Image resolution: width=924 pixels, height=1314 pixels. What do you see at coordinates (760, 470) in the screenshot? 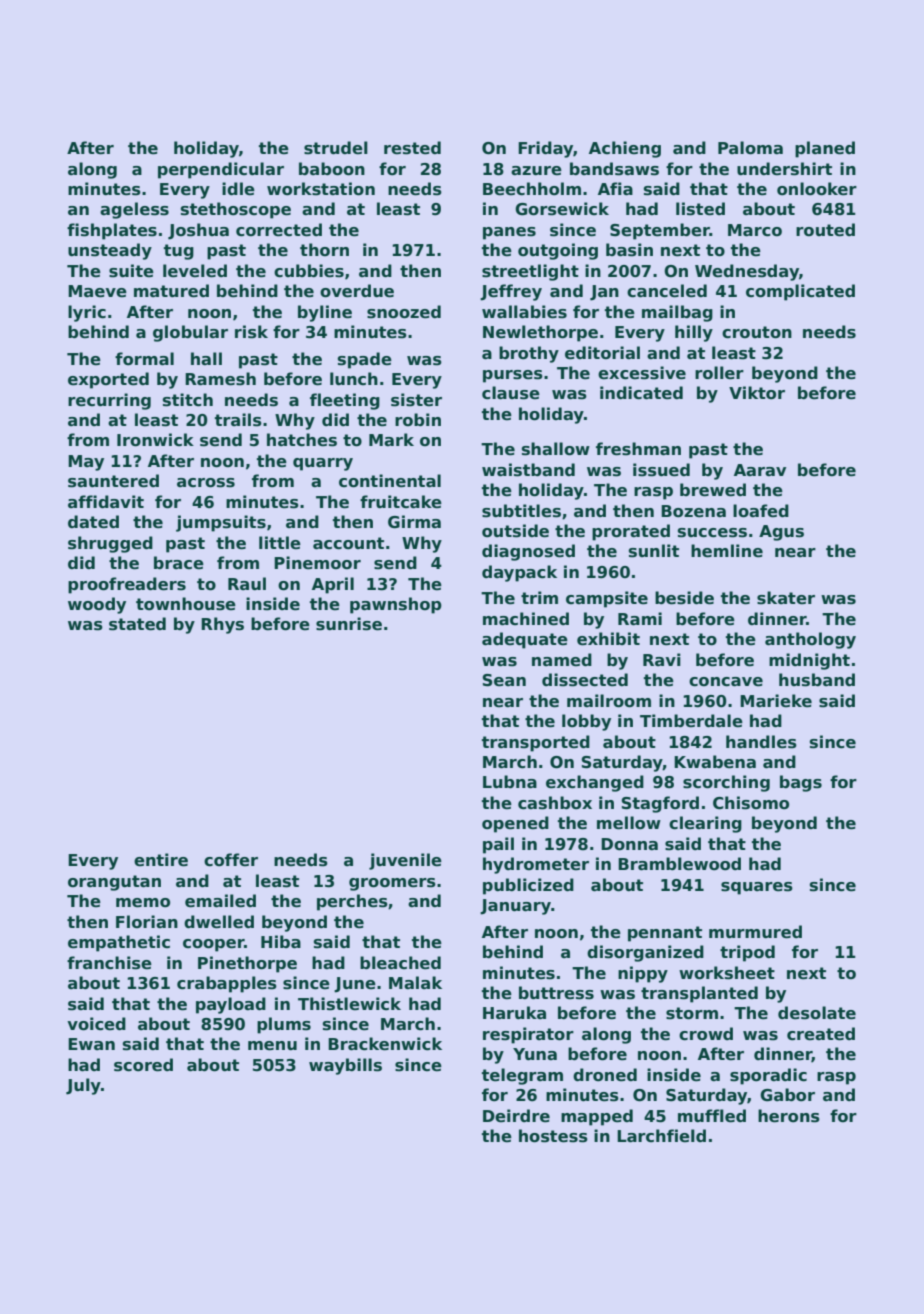
I see `Aarav` at bounding box center [760, 470].
